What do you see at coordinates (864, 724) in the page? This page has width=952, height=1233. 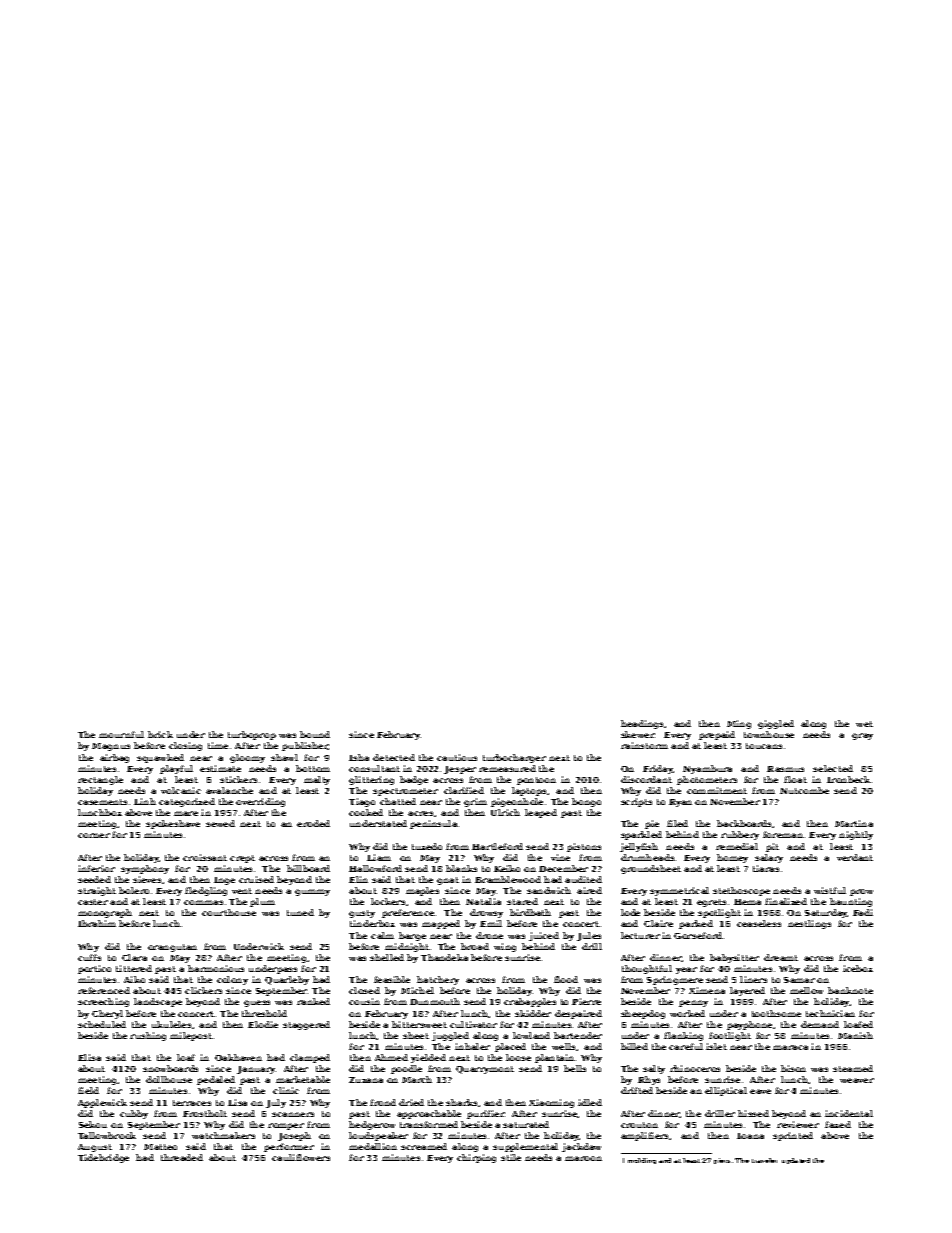 I see `wet` at bounding box center [864, 724].
